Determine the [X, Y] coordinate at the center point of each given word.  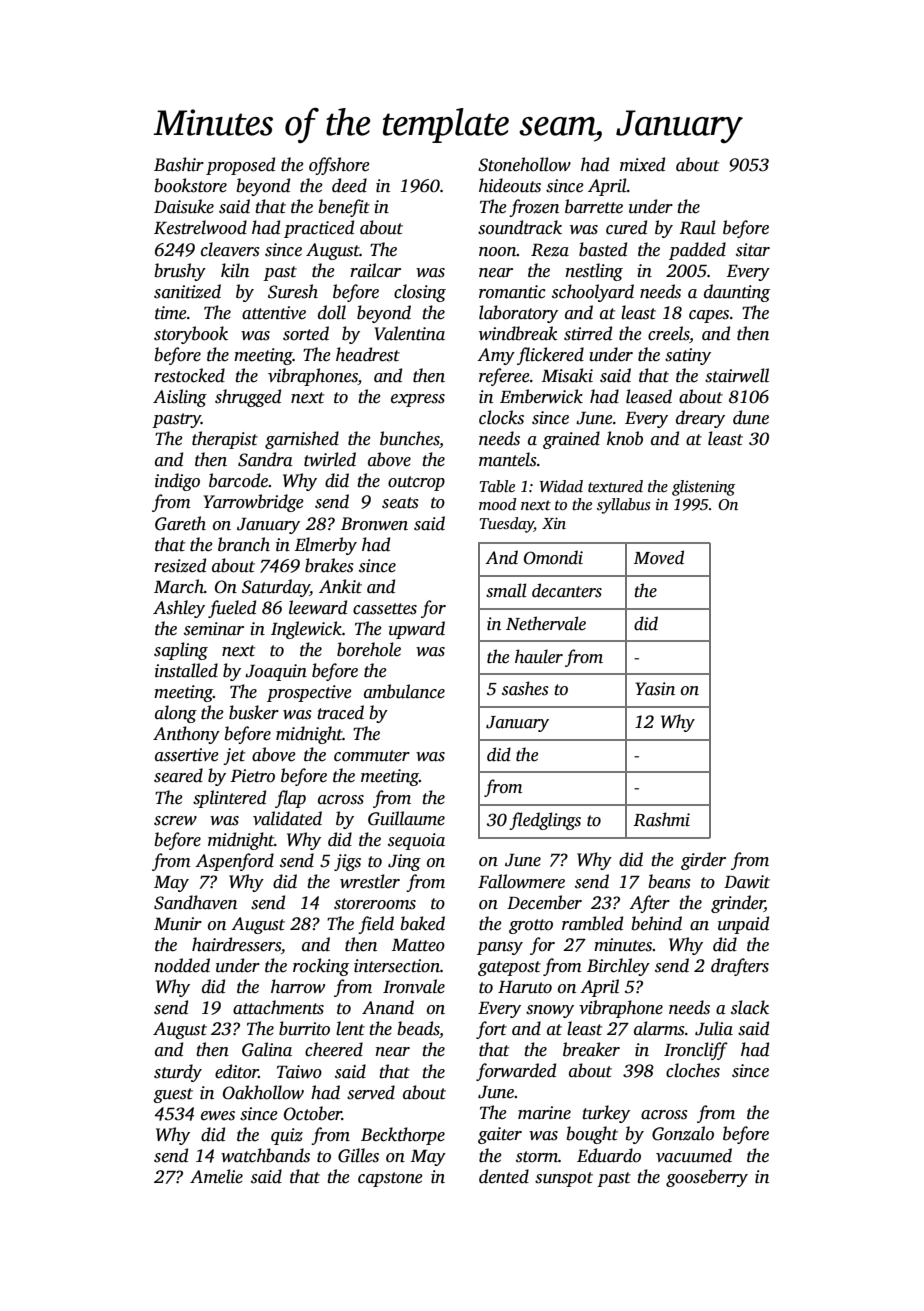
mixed [642, 164]
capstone [390, 1179]
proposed [240, 166]
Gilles [358, 1155]
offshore [339, 166]
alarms [659, 1028]
